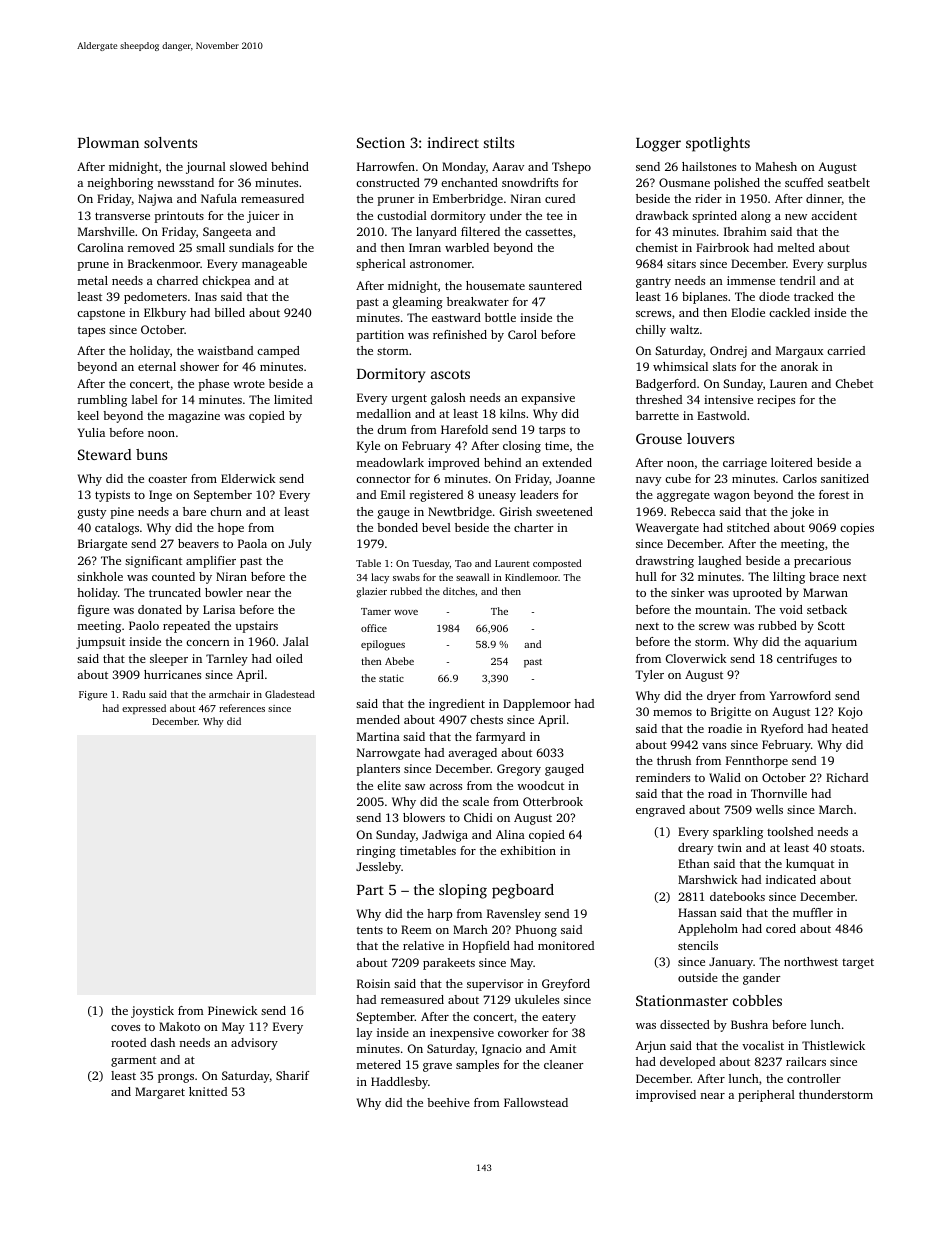 This document has width=952, height=1233. Describe the element at coordinates (388, 182) in the document. I see `constructed` at that location.
